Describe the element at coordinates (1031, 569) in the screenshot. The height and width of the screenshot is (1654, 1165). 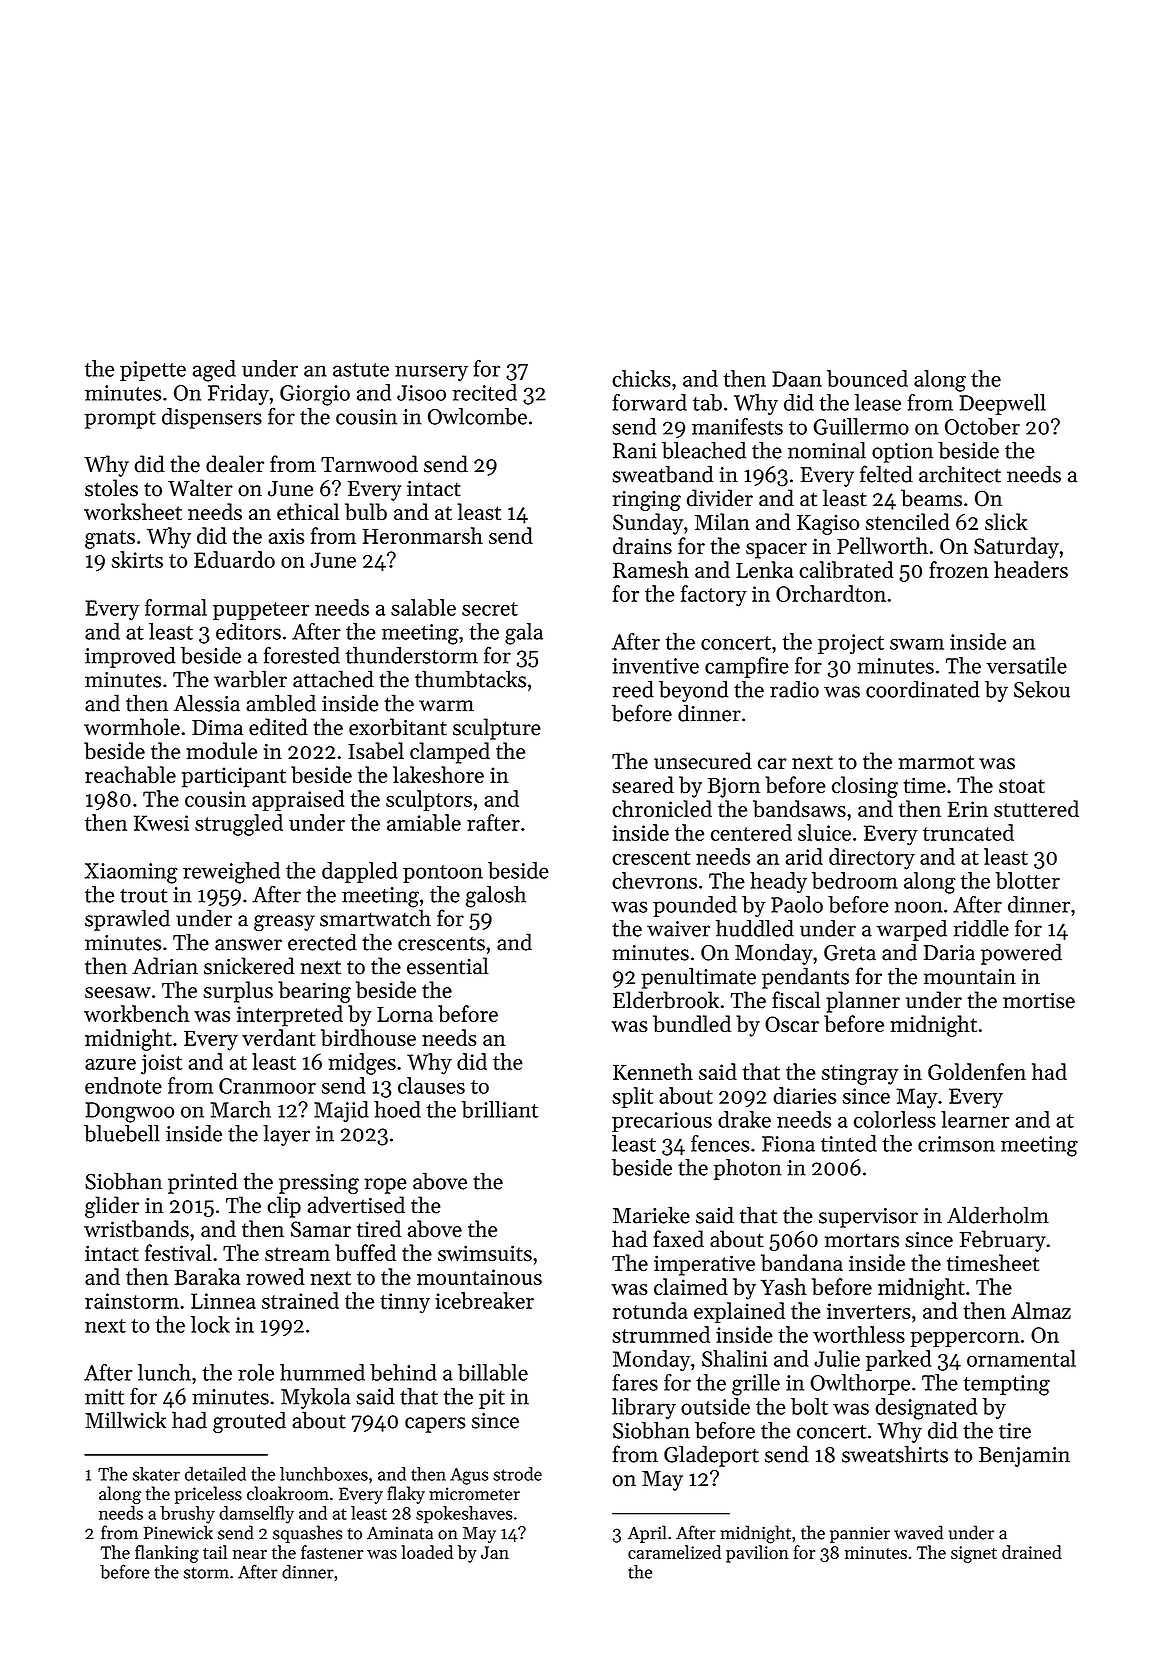
I see `headers` at that location.
